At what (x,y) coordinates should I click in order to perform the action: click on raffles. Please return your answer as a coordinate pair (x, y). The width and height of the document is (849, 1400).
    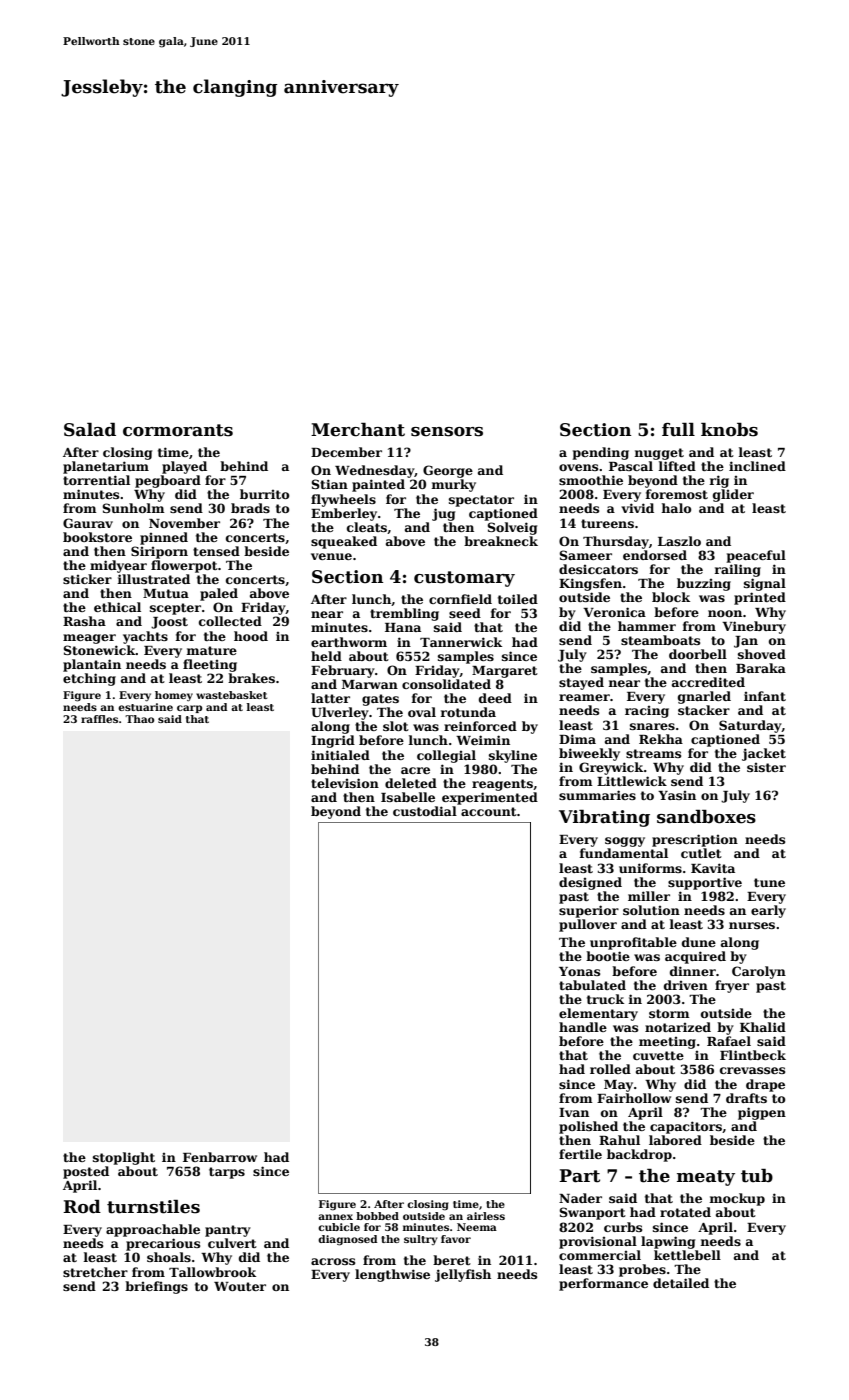
    Looking at the image, I should click on (99, 719).
